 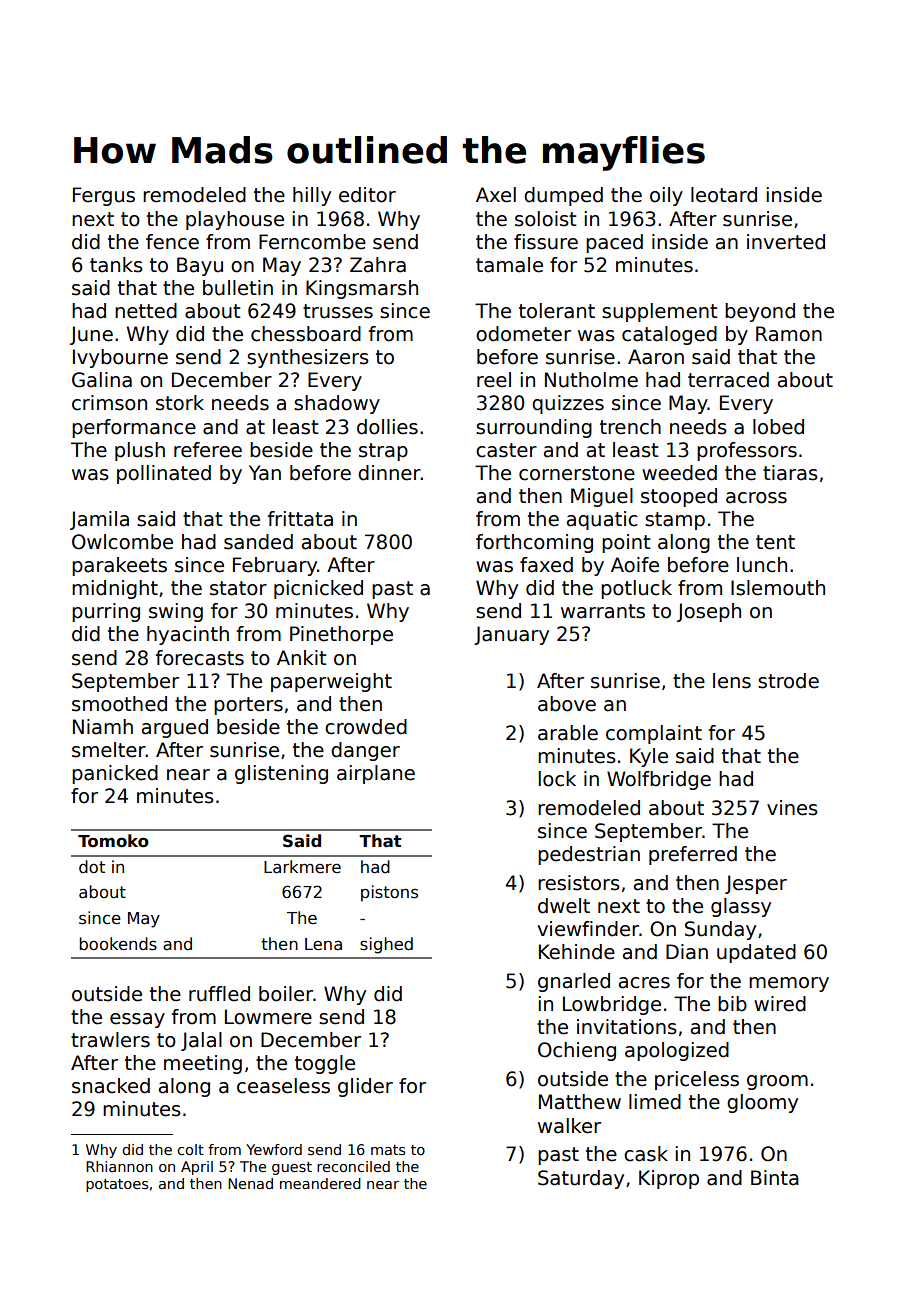 I want to click on meeting, so click(x=203, y=1064).
